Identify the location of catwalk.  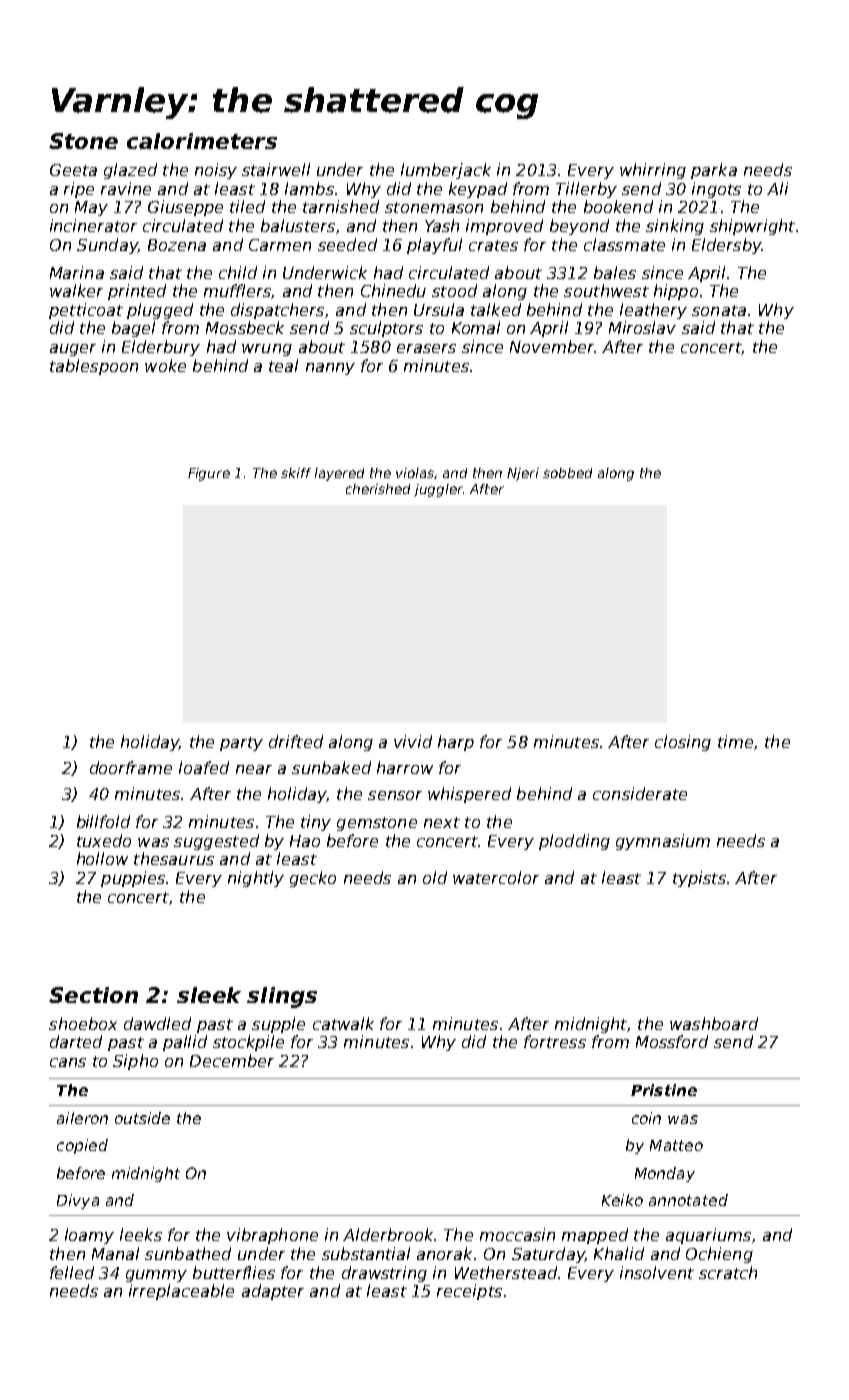
(343, 1023).
